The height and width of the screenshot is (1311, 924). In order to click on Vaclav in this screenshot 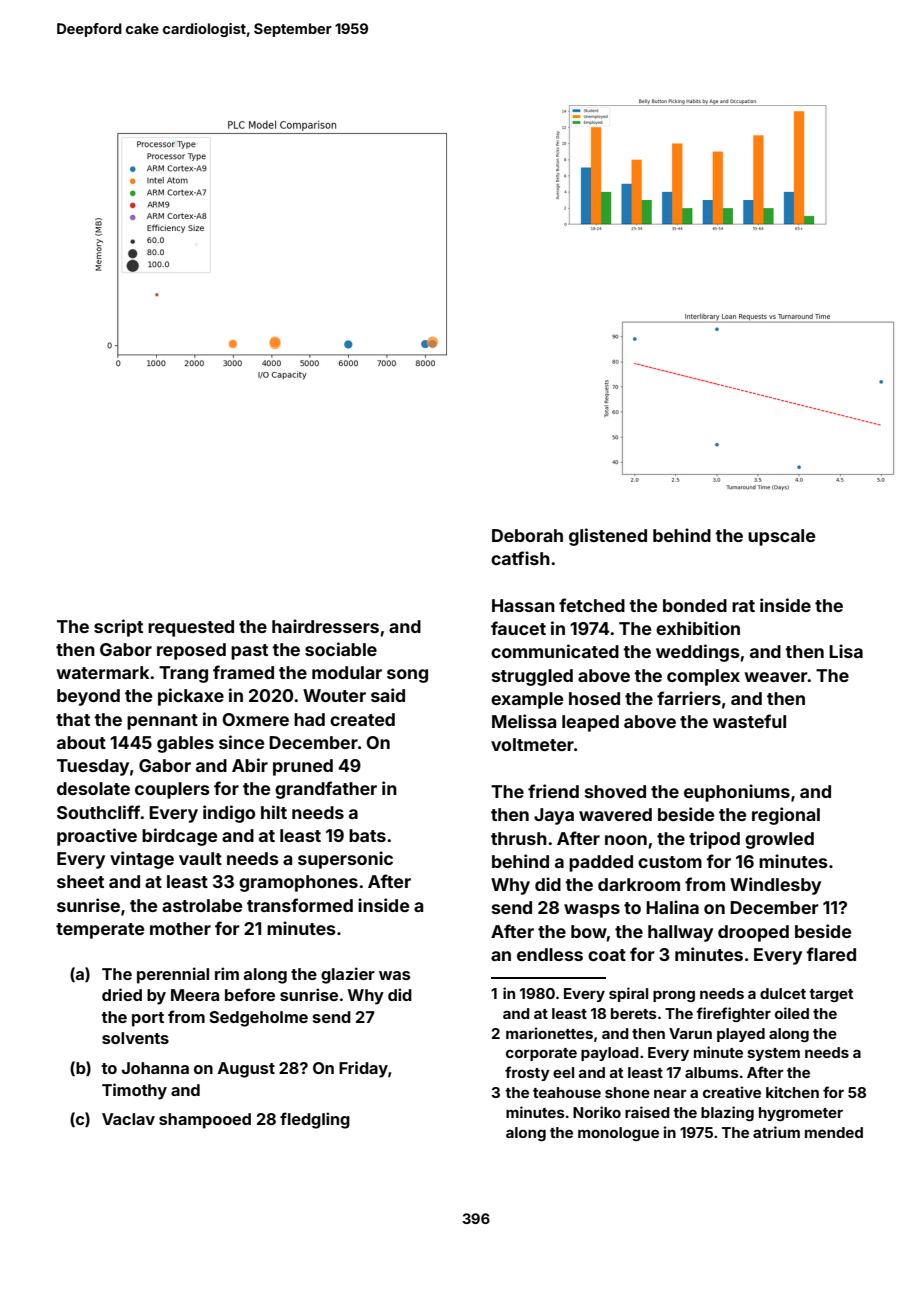, I will do `click(128, 1119)`.
